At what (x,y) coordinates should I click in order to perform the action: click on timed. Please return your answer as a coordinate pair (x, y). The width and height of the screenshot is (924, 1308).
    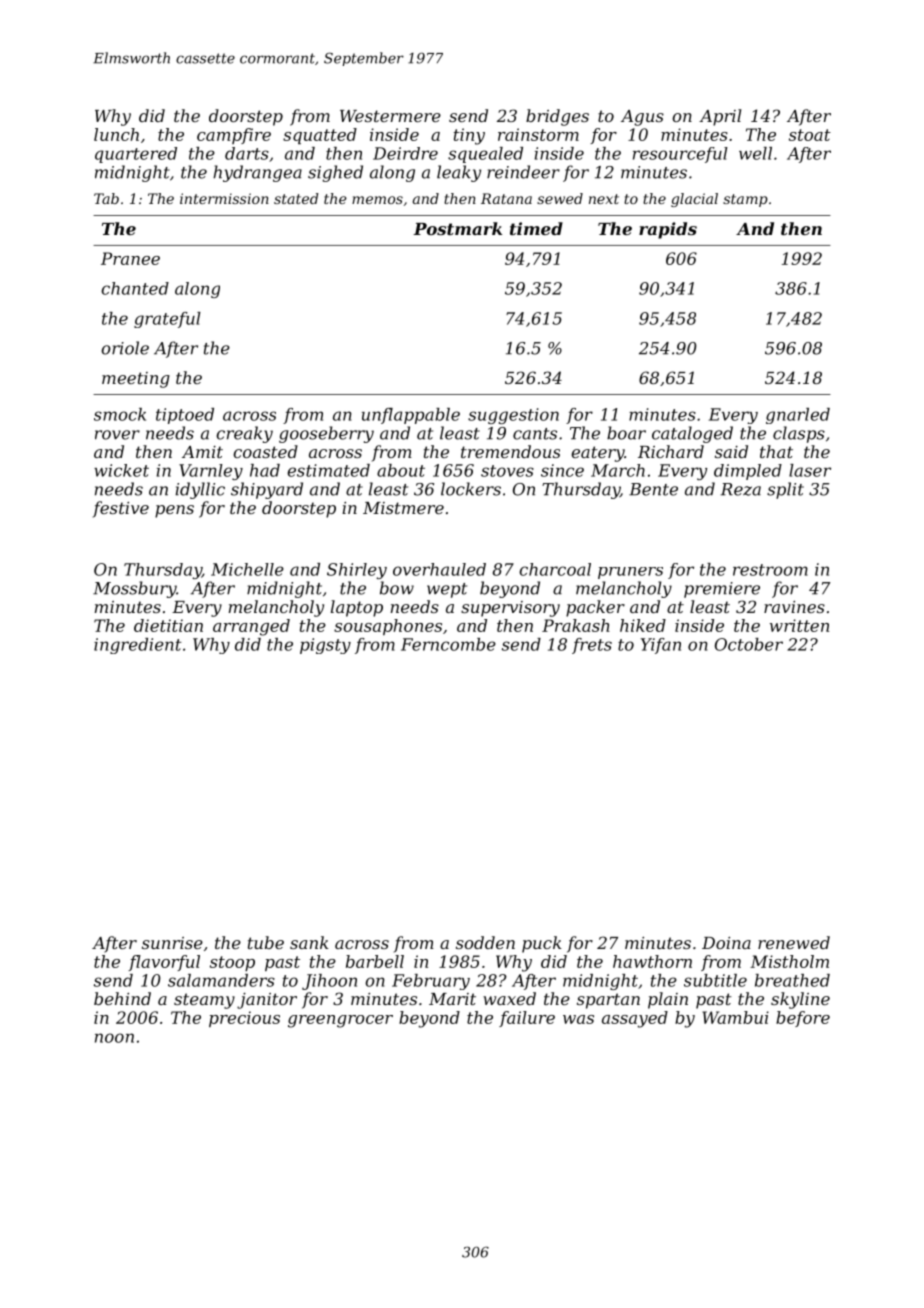
    Looking at the image, I should click on (536, 228).
